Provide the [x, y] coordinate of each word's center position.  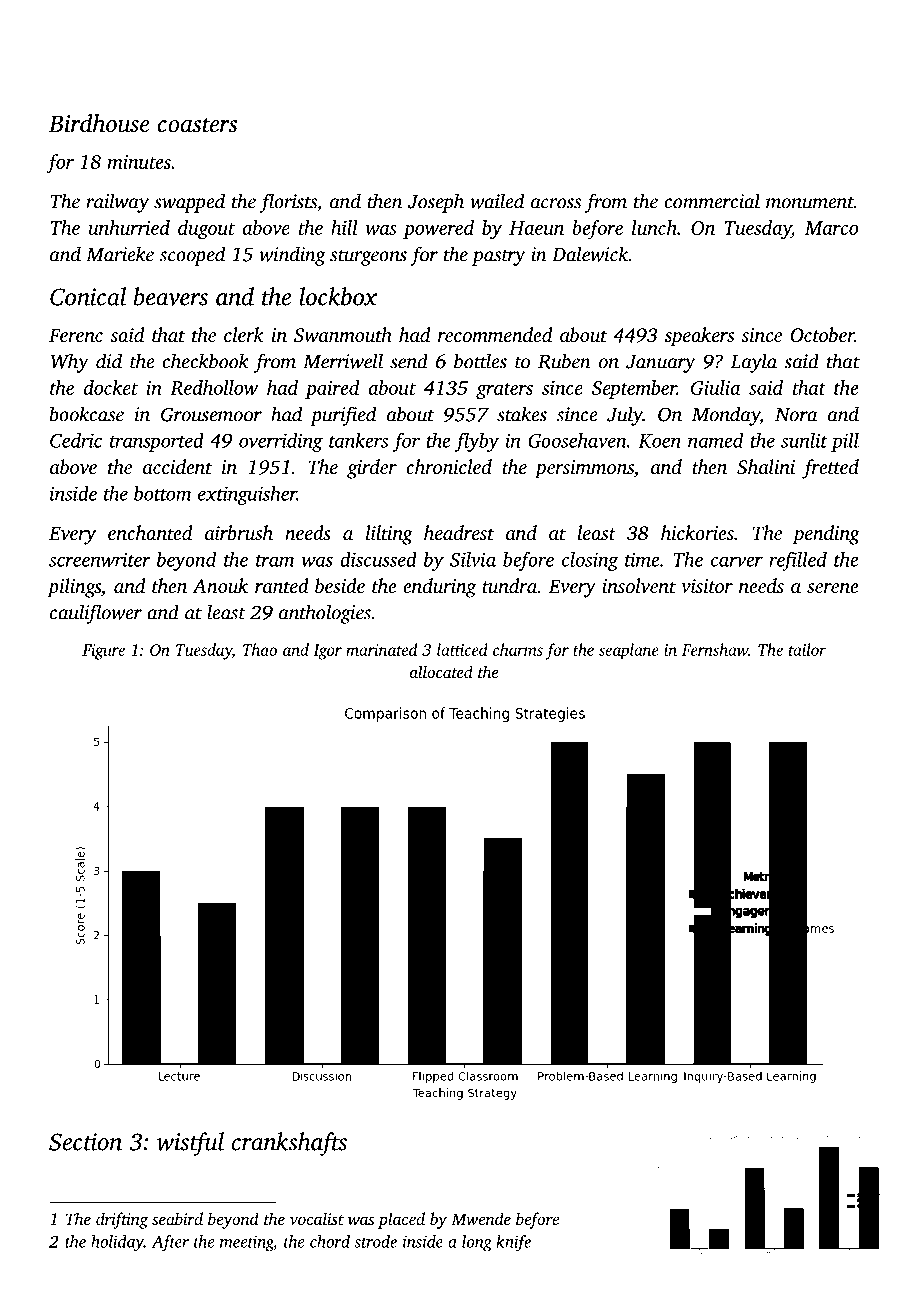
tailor [807, 649]
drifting [122, 1220]
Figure [103, 652]
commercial [712, 201]
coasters [197, 125]
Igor [327, 652]
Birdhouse [99, 123]
